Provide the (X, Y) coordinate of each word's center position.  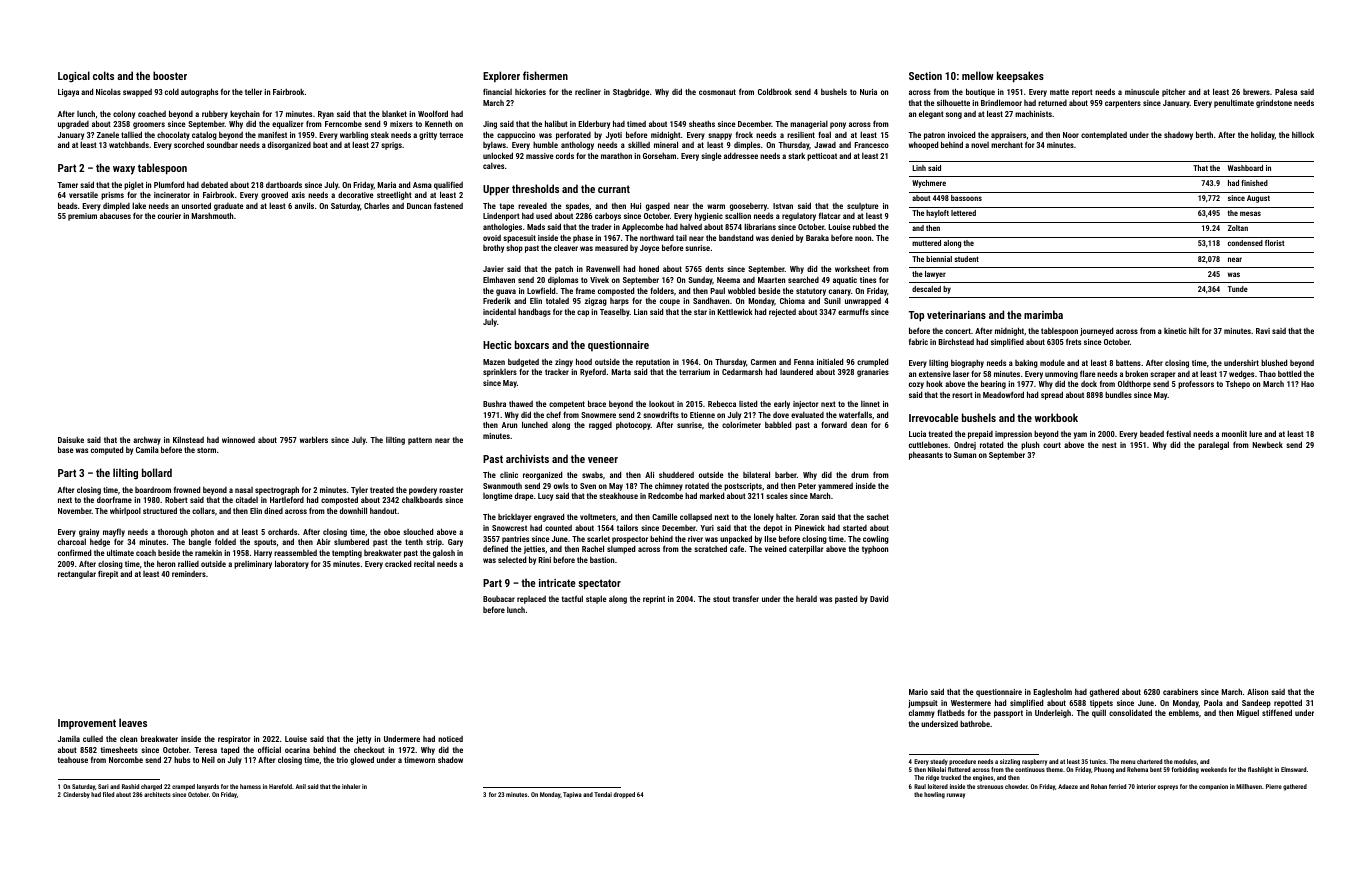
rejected (782, 313)
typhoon (875, 550)
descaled (926, 289)
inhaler (351, 786)
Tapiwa (572, 795)
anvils (304, 205)
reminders (189, 574)
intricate (557, 583)
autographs (199, 92)
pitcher (1173, 92)
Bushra (494, 403)
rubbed (864, 226)
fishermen (545, 75)
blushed (1274, 362)
